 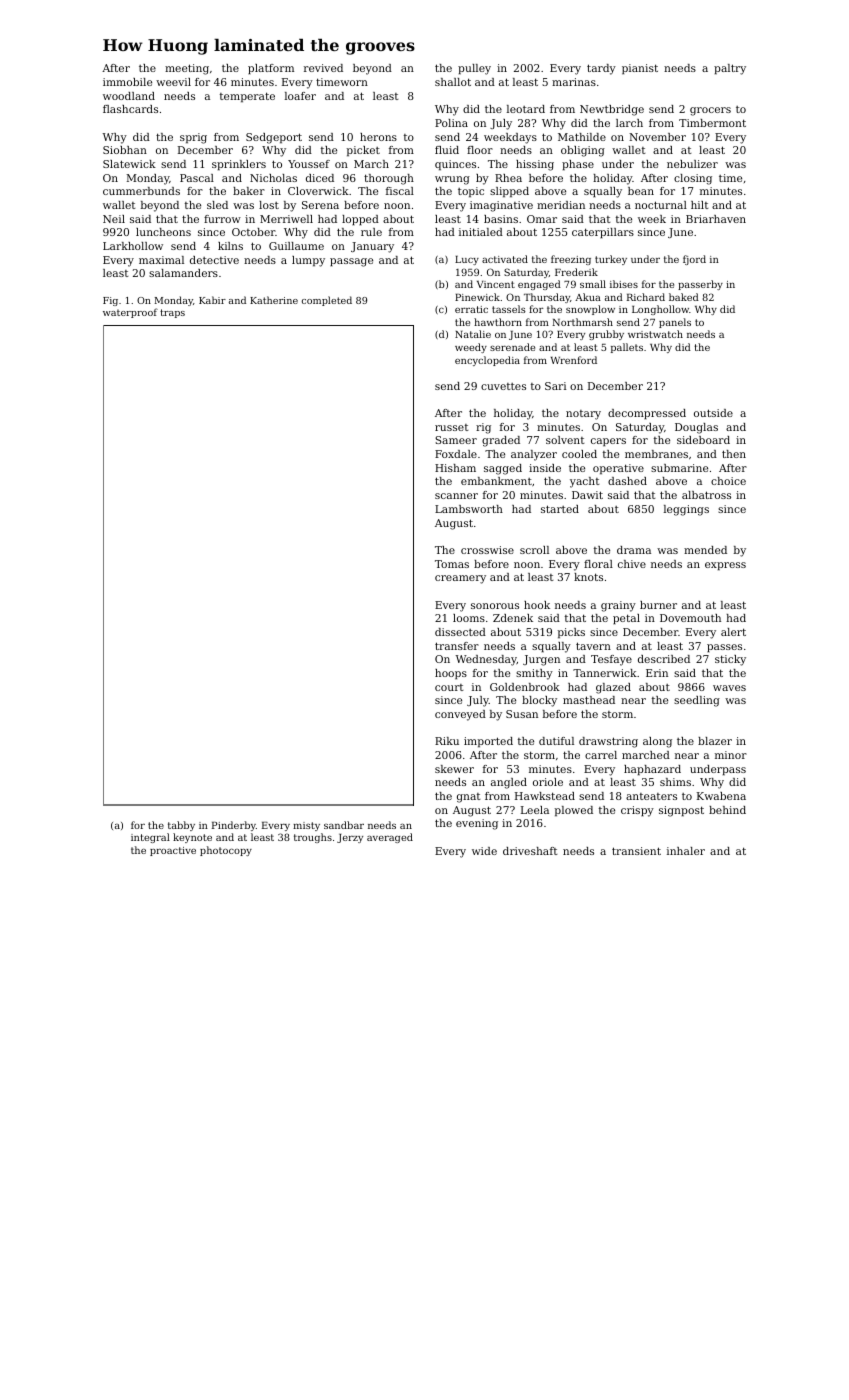 What do you see at coordinates (172, 313) in the screenshot?
I see `traps` at bounding box center [172, 313].
